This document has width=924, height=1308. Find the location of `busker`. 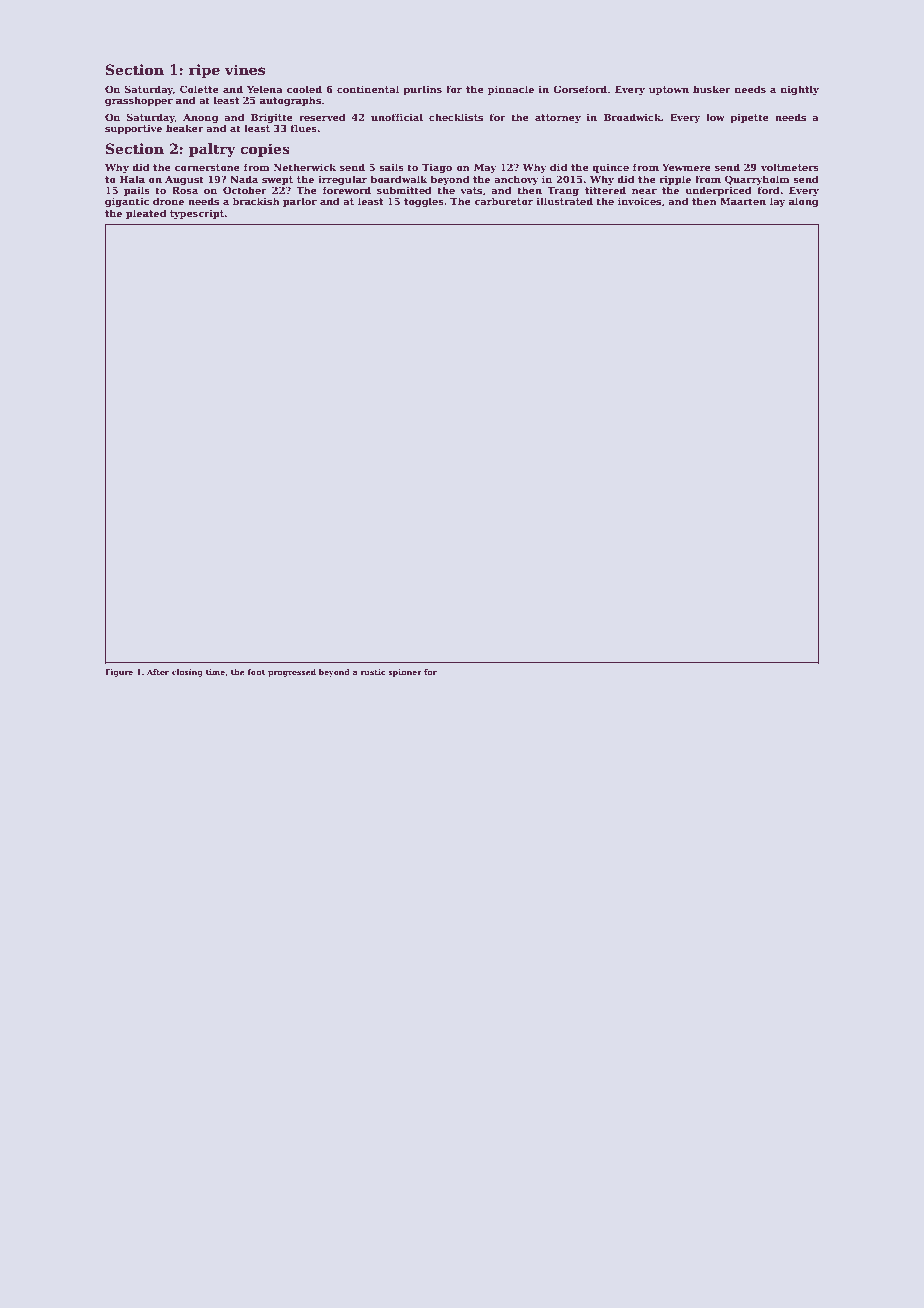

busker is located at coordinates (712, 89).
